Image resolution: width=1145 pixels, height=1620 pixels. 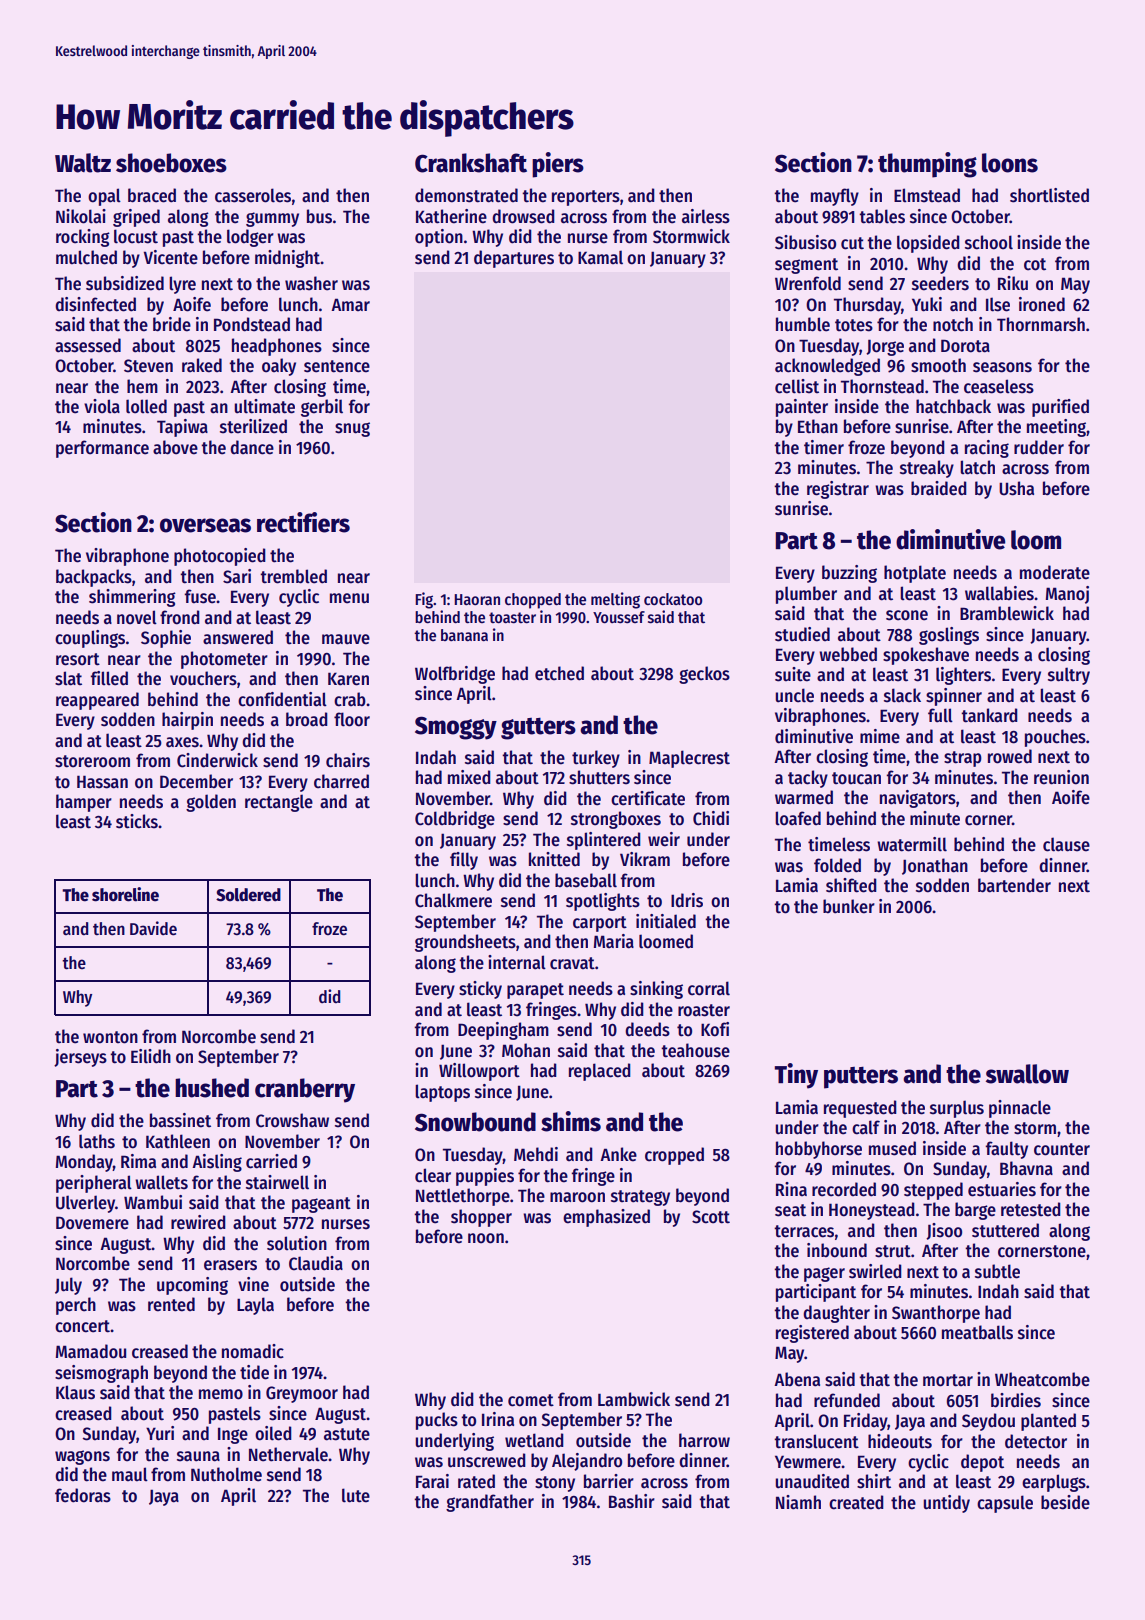 I want to click on Thursday, so click(x=867, y=306).
